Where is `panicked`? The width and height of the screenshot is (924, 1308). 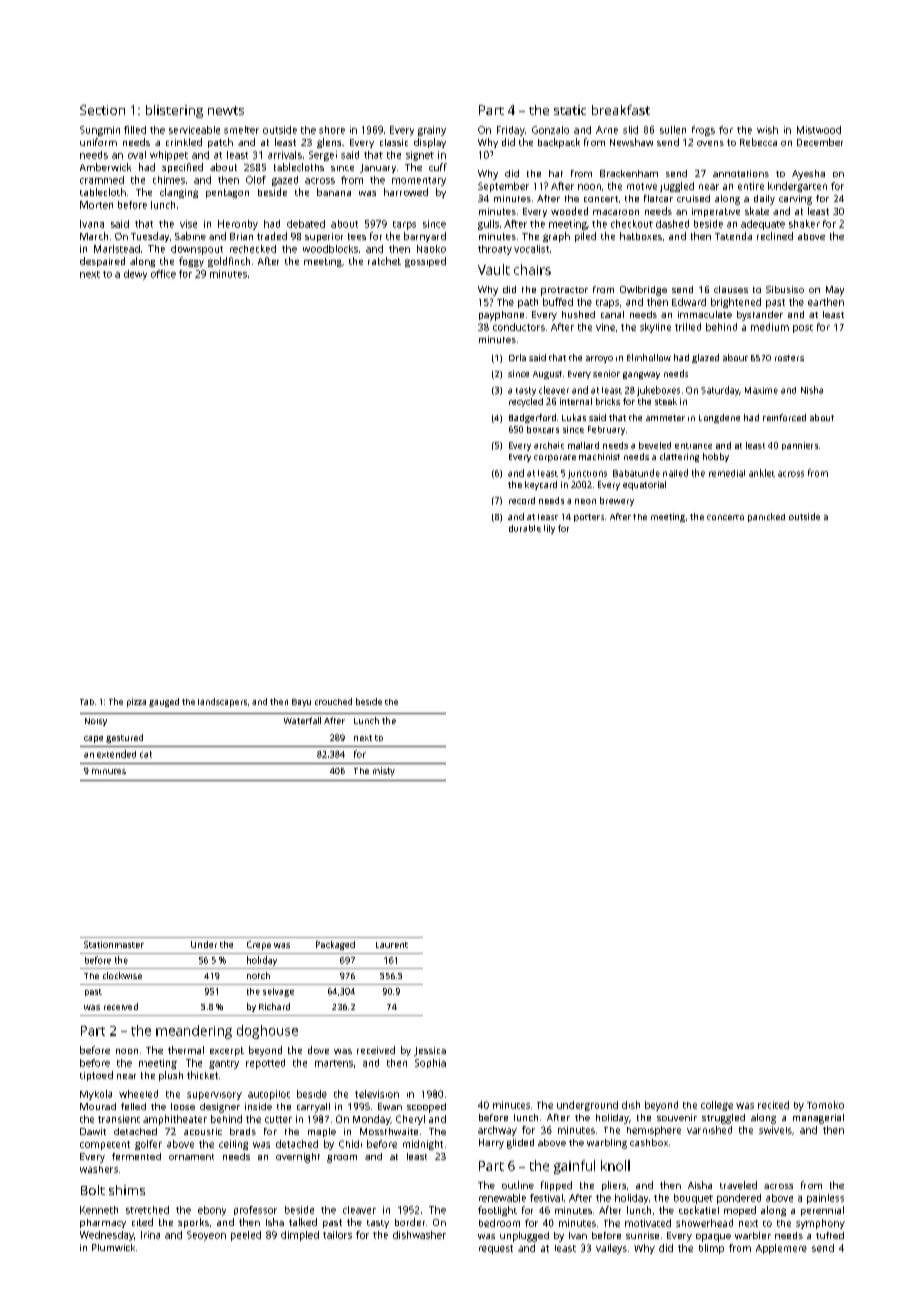
panicked is located at coordinates (766, 517).
